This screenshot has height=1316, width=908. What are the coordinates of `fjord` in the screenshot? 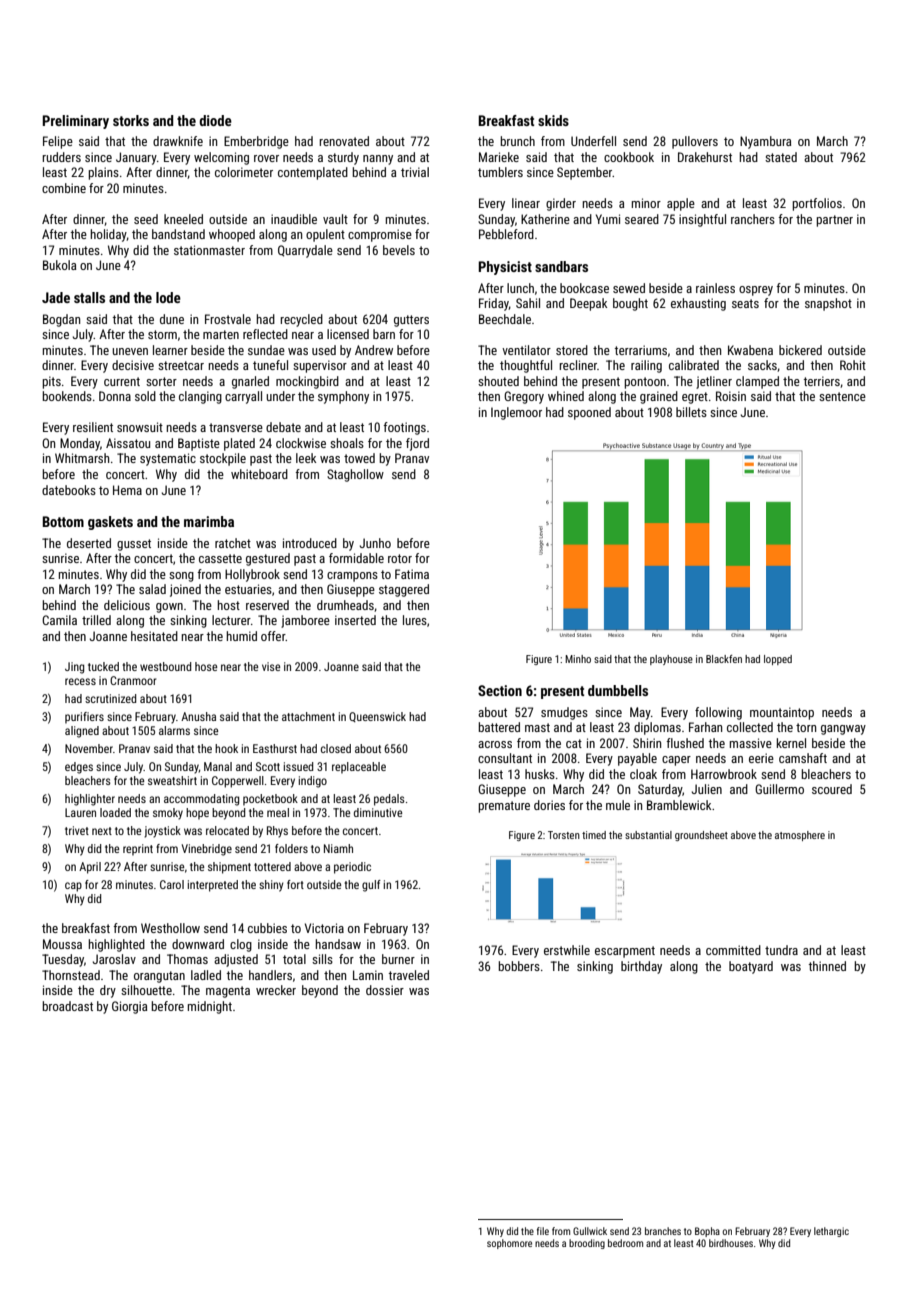 It's located at (417, 444).
